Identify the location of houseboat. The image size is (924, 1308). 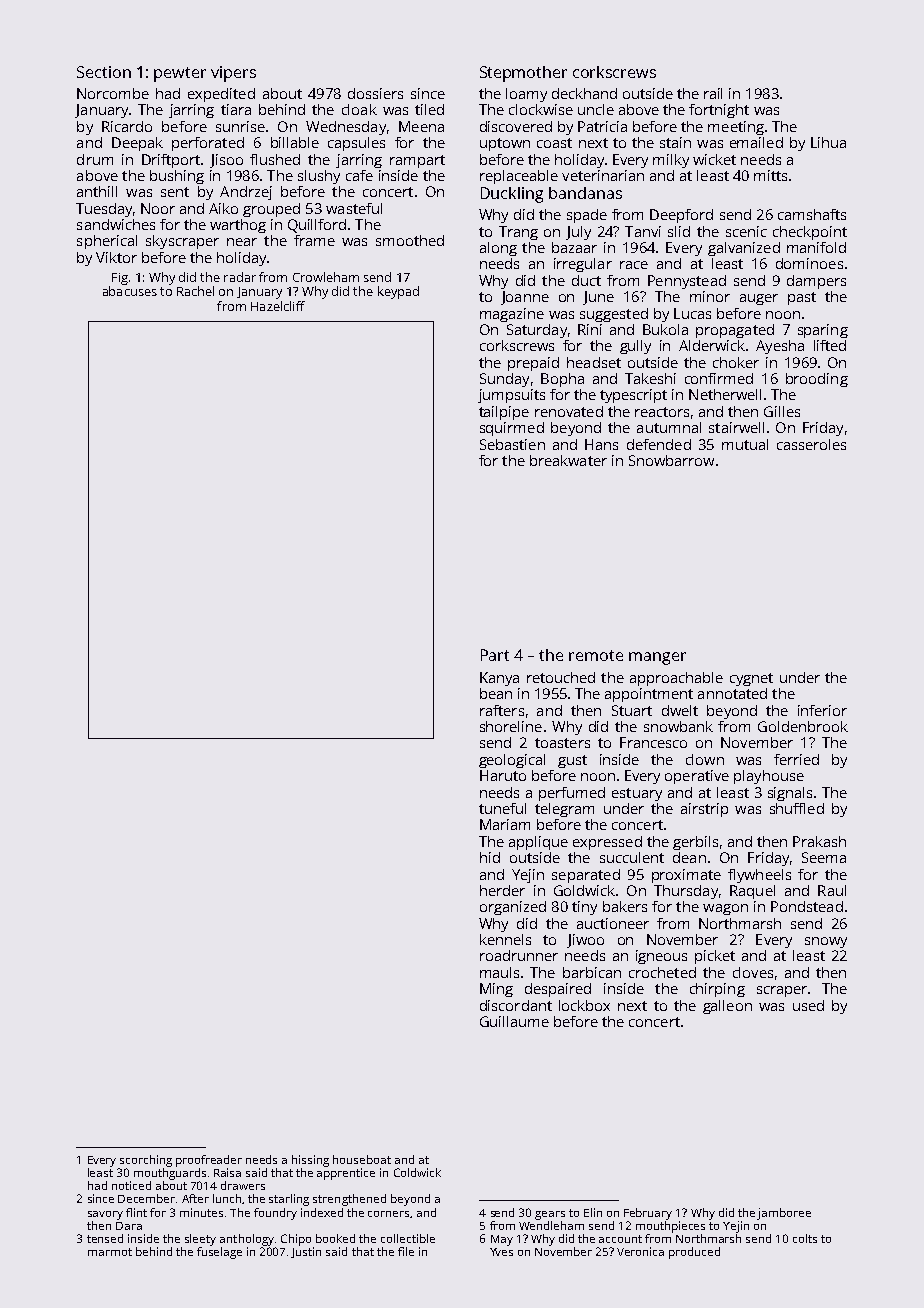
(362, 1159).
